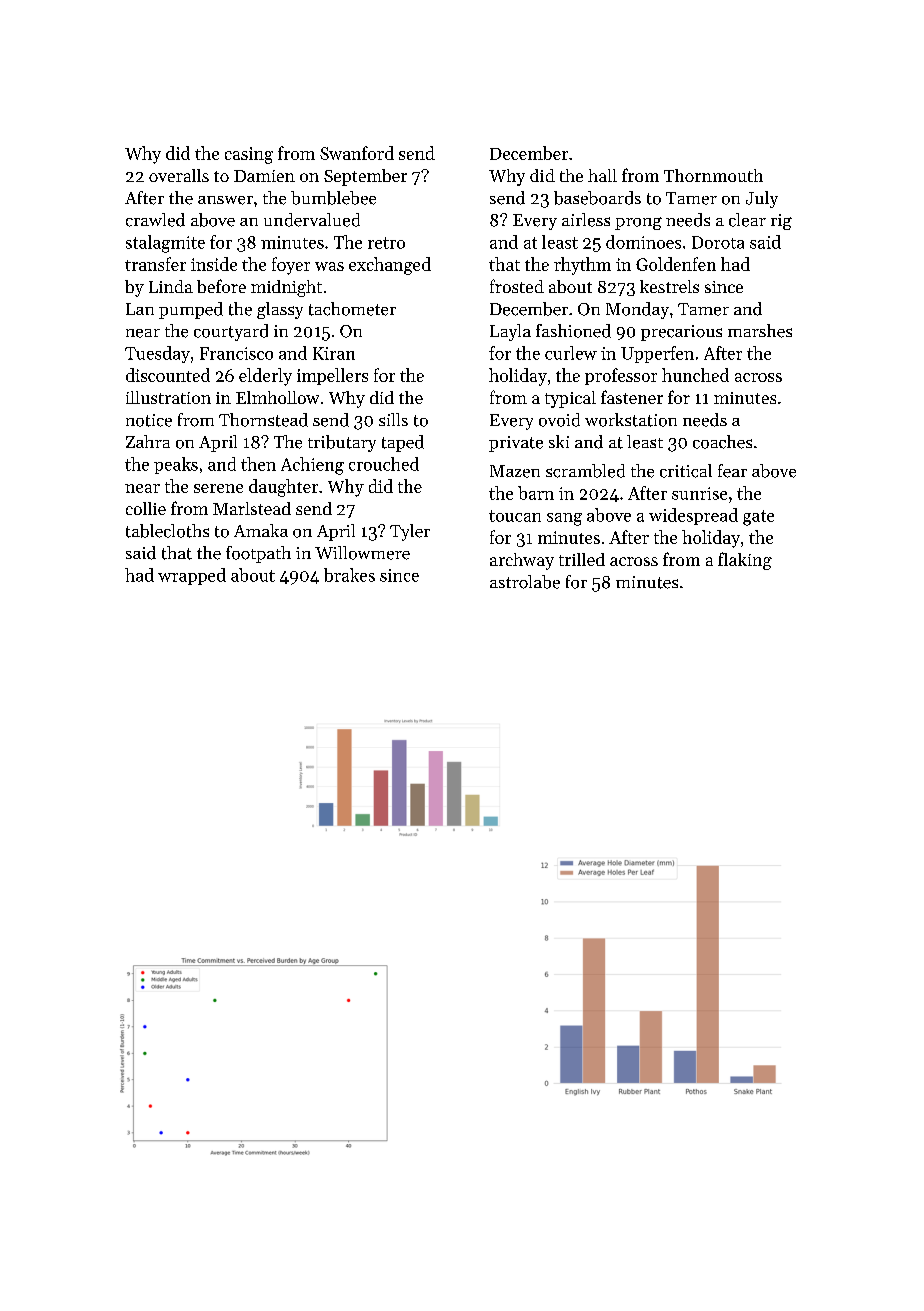  Describe the element at coordinates (657, 354) in the screenshot. I see `Upperfen` at that location.
